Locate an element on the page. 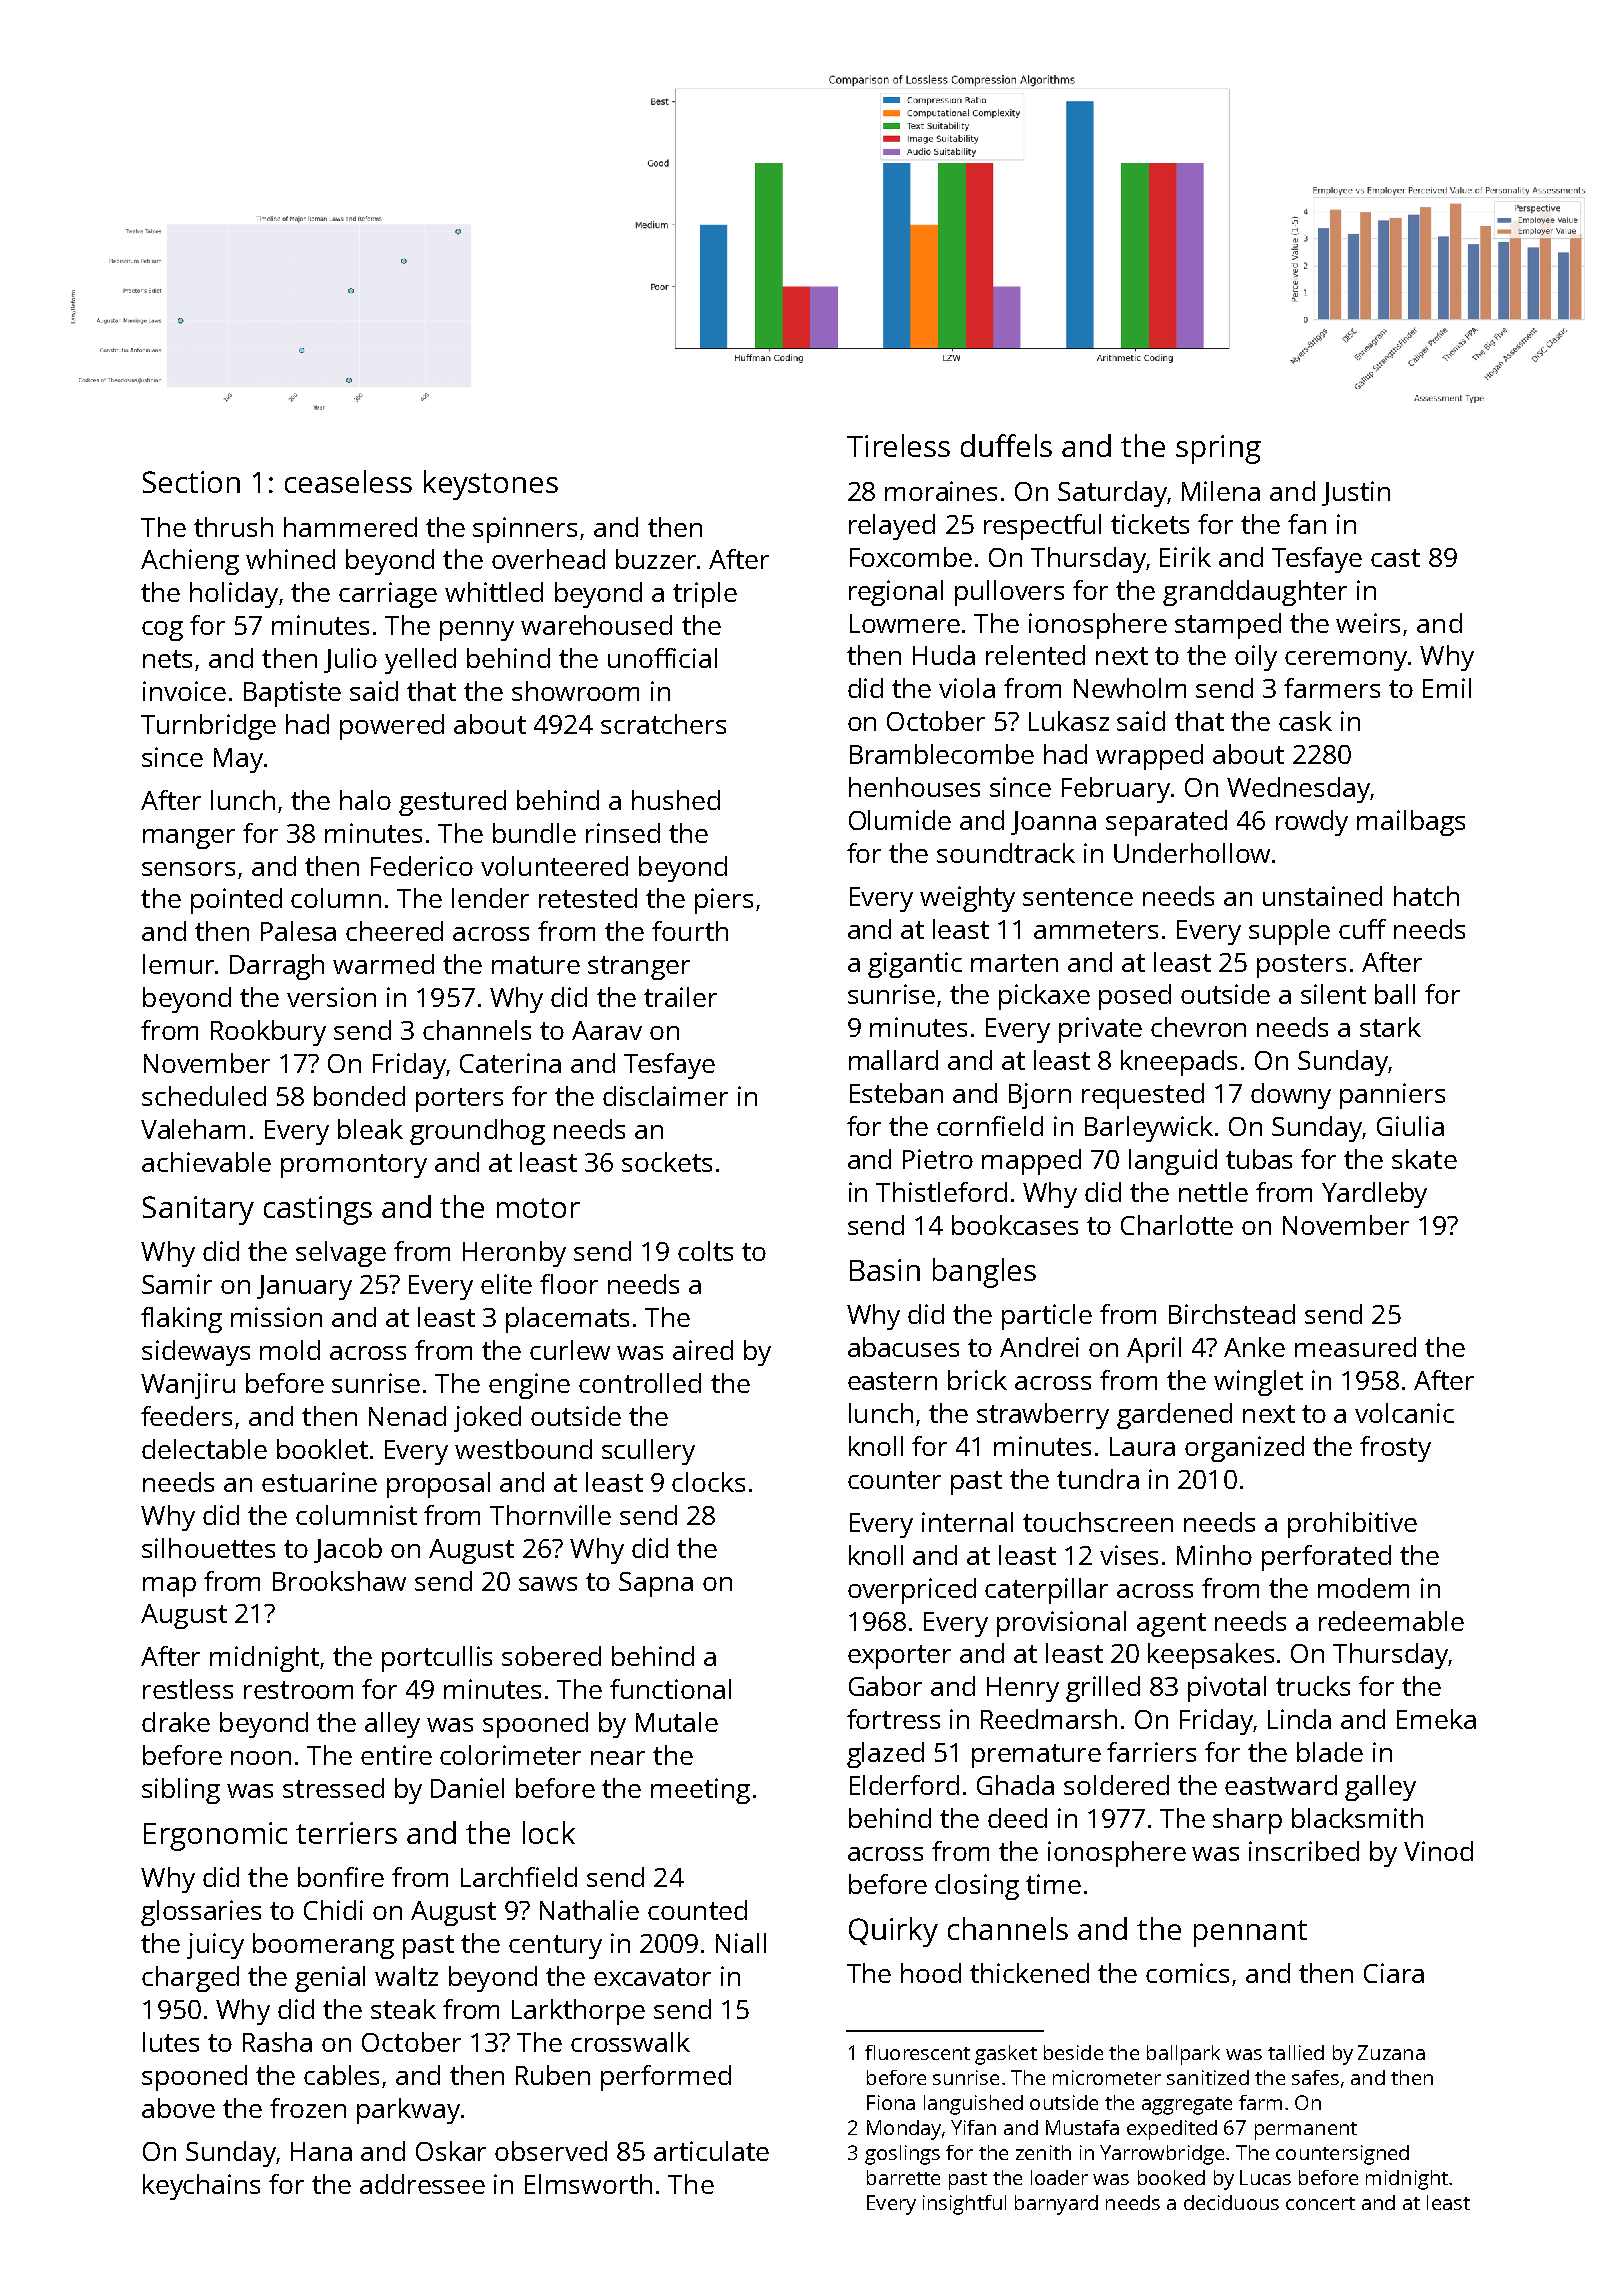 Image resolution: width=1620 pixels, height=2292 pixels. Chidi is located at coordinates (333, 1910).
